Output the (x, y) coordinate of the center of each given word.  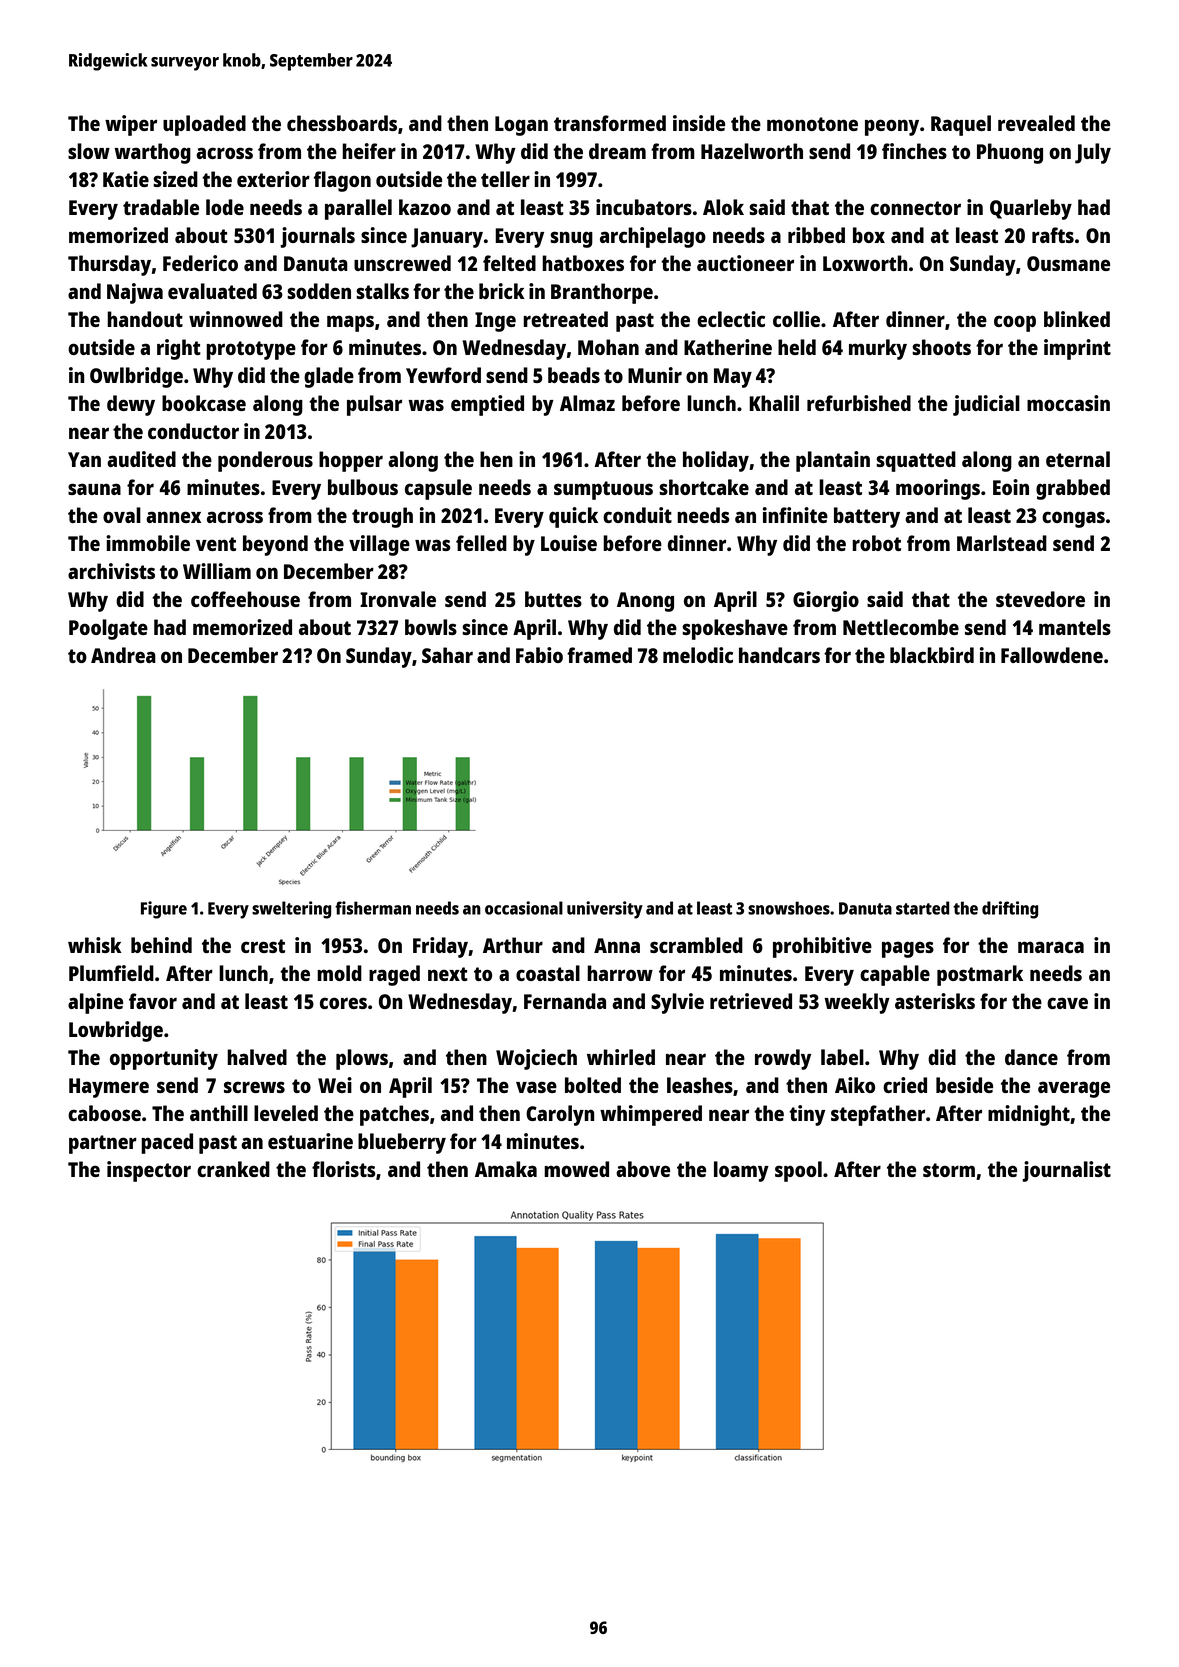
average (1074, 1089)
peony (892, 127)
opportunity (164, 1059)
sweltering (291, 910)
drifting (1010, 910)
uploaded (204, 125)
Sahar (447, 655)
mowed (576, 1169)
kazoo (425, 207)
